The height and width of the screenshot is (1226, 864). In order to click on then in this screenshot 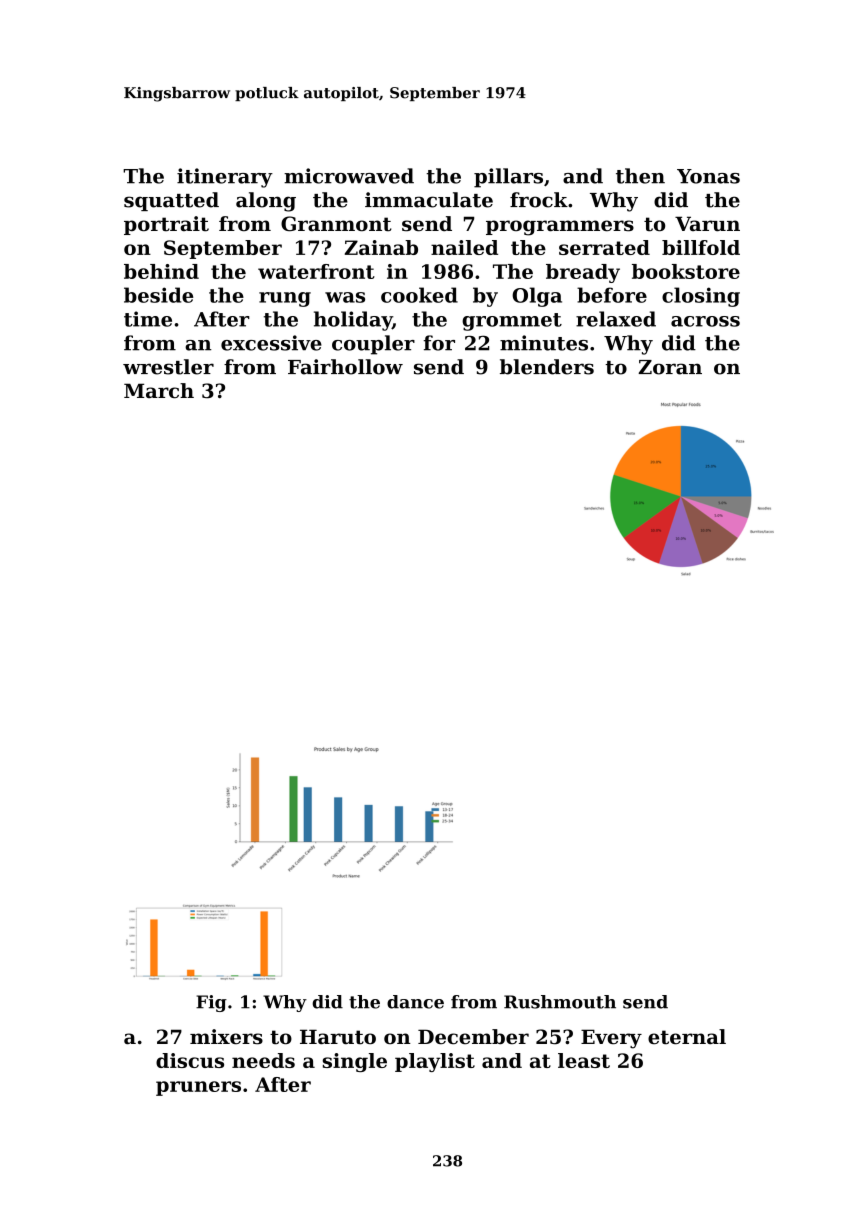, I will do `click(640, 176)`.
